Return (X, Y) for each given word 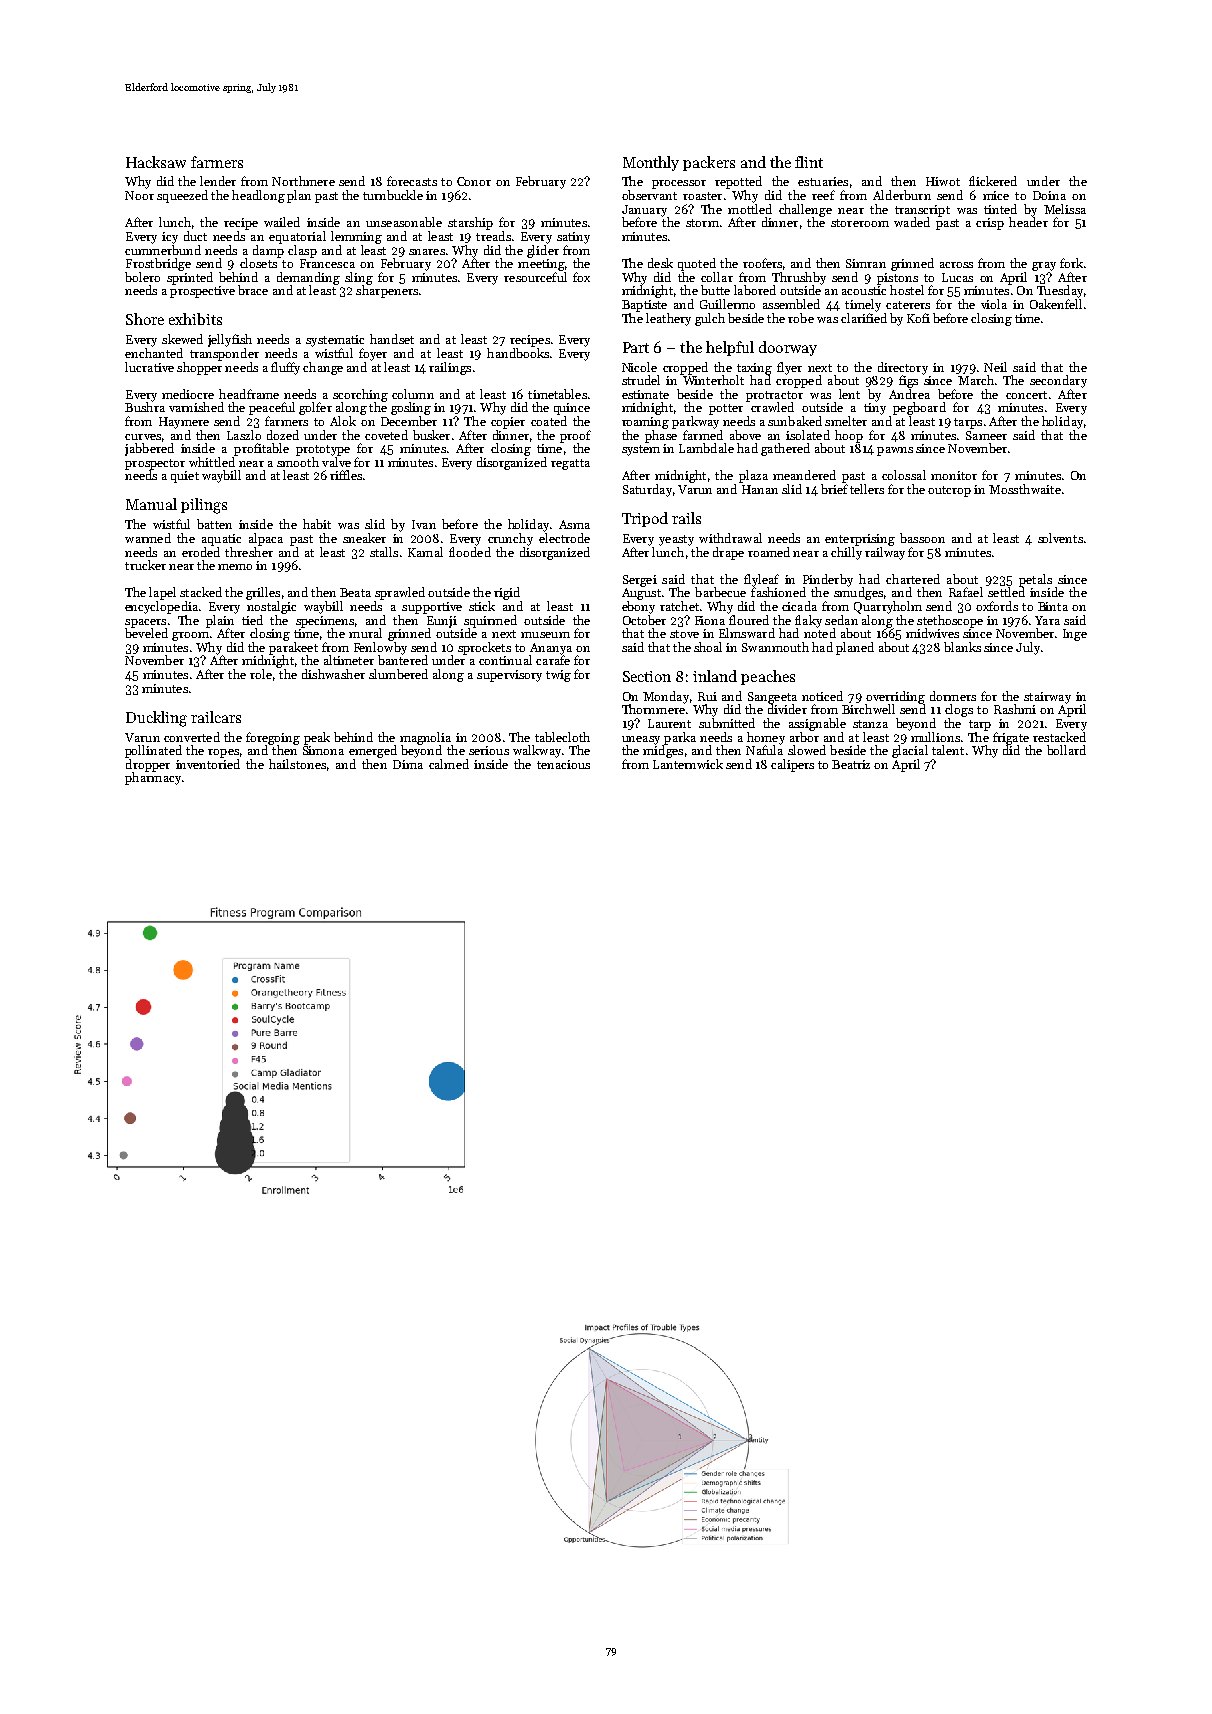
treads (493, 236)
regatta (570, 464)
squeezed (182, 196)
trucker (145, 565)
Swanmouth (775, 647)
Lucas (957, 277)
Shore (145, 319)
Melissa (1065, 209)
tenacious (563, 764)
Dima (408, 764)
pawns (895, 451)
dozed (283, 435)
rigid (507, 593)
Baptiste (644, 306)
